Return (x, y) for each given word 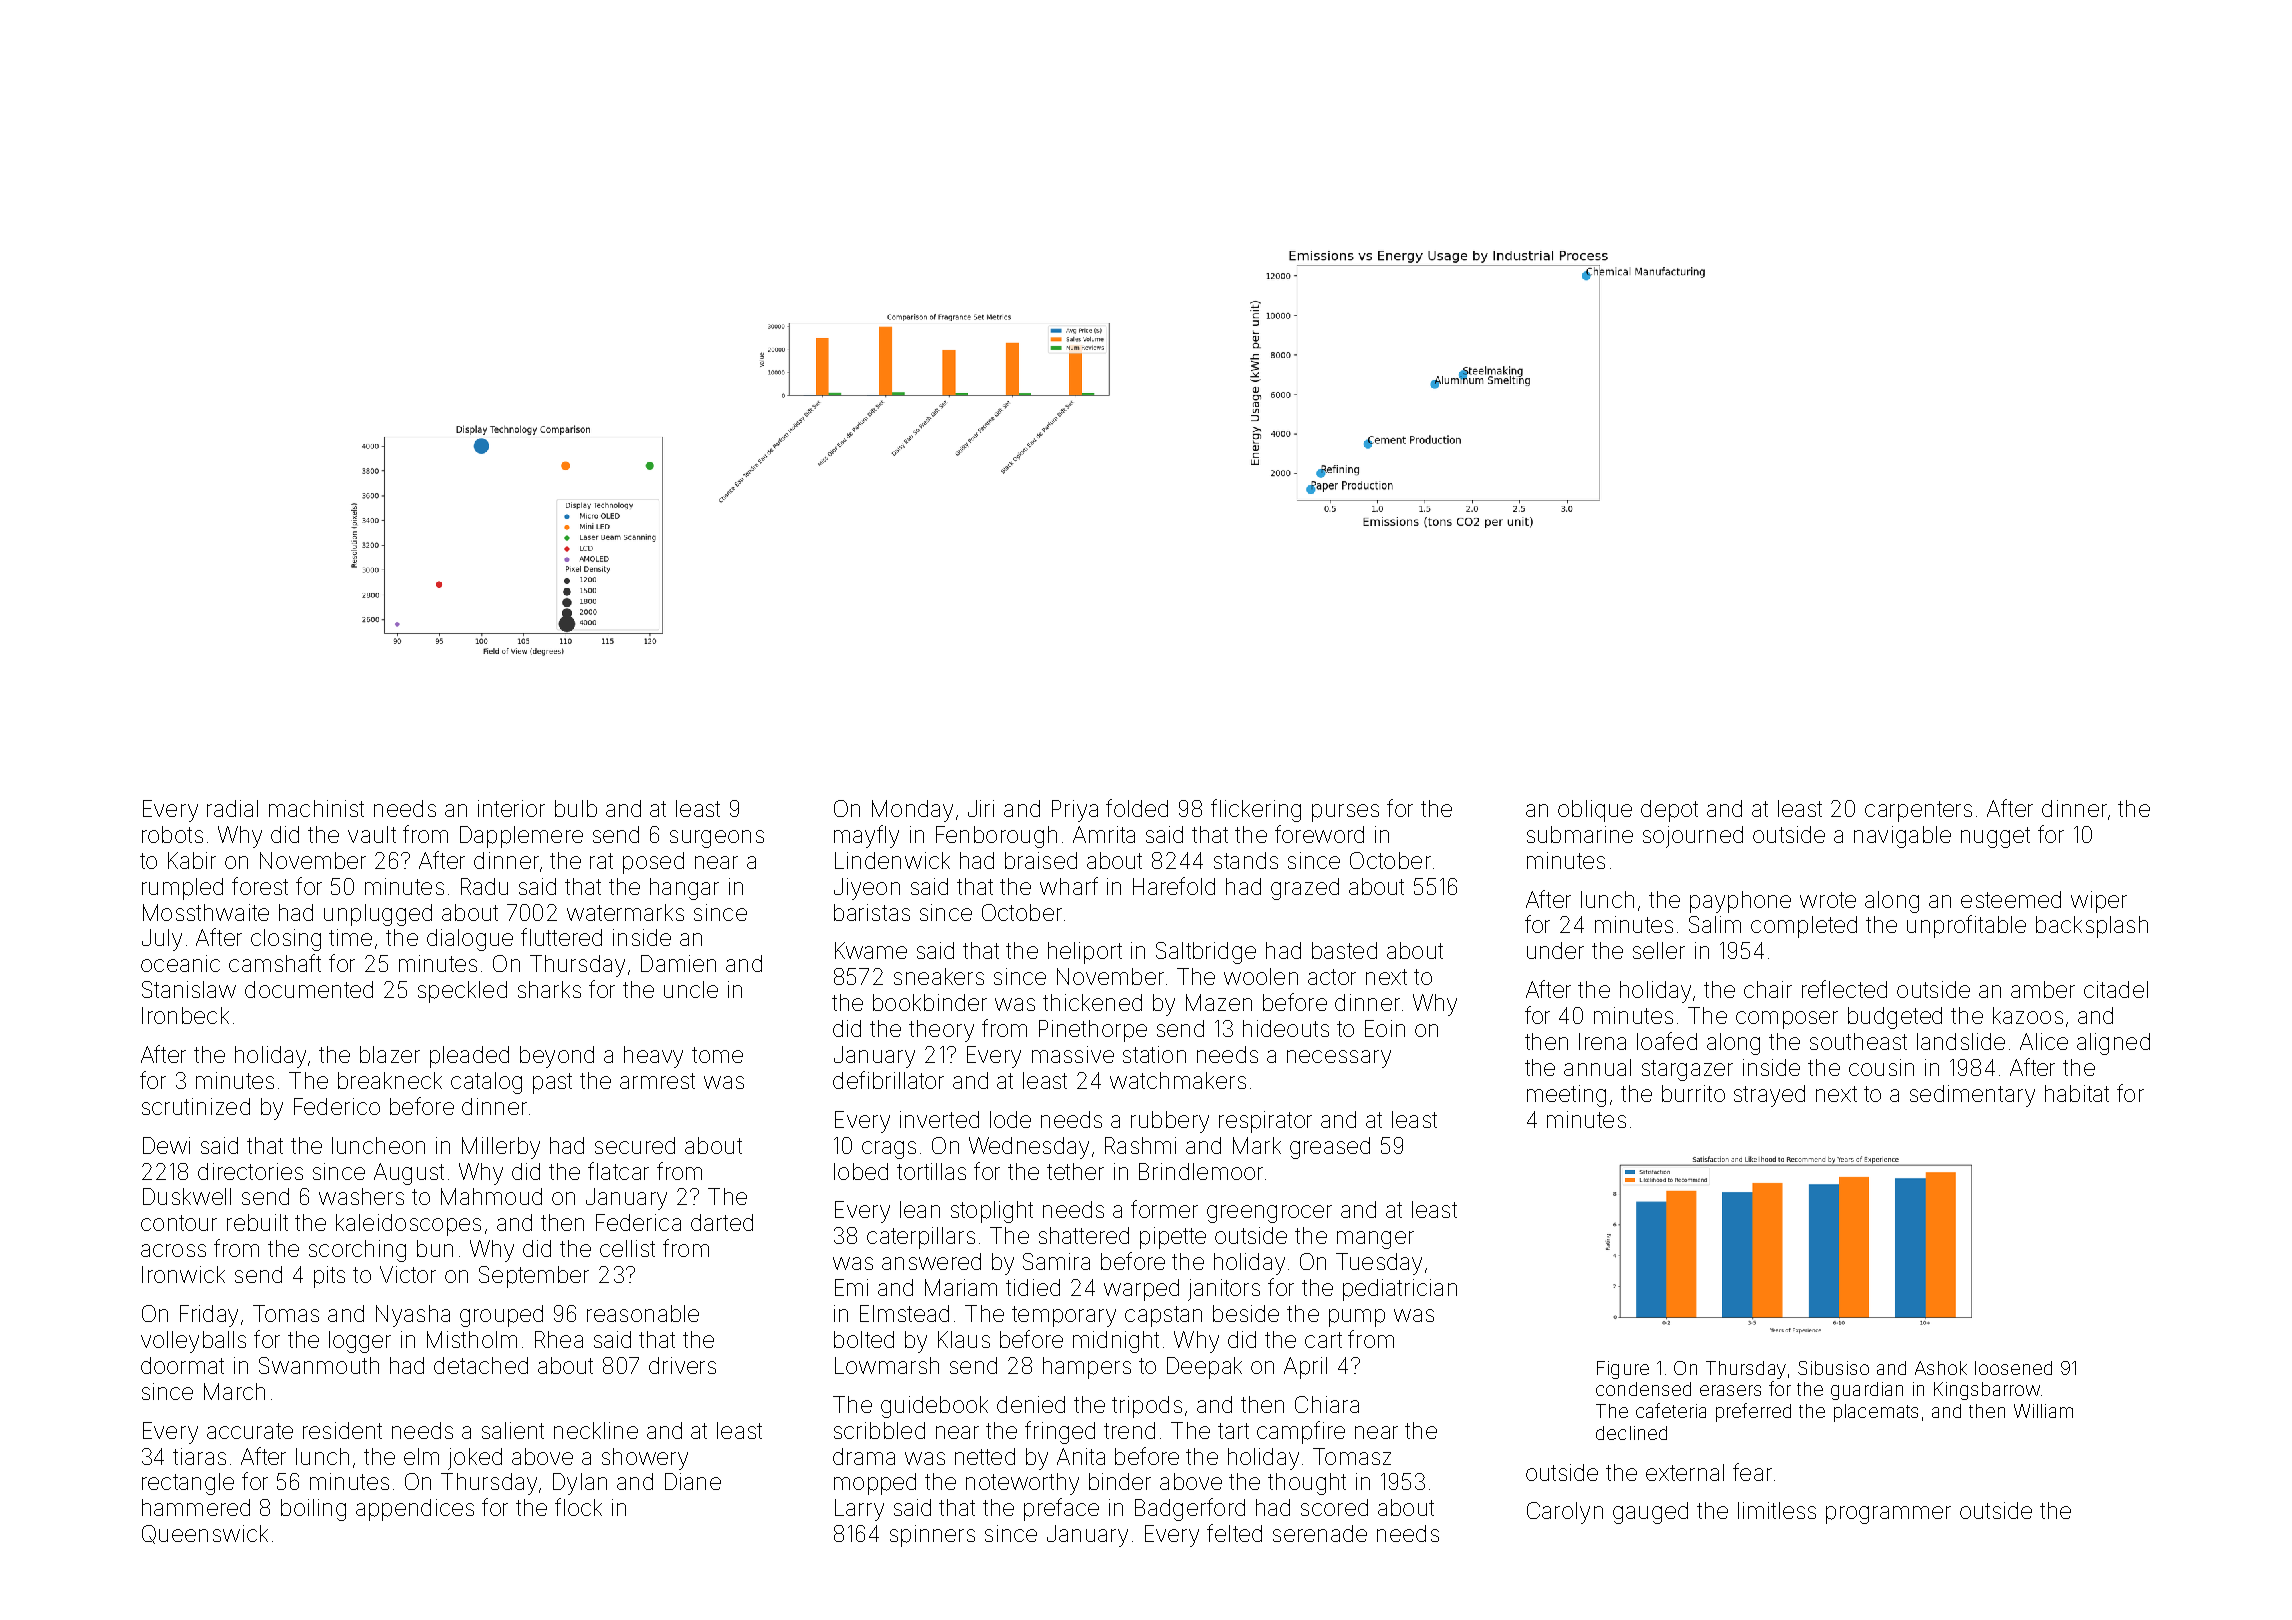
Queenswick (205, 1534)
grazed (1305, 889)
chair (1768, 989)
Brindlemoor (1201, 1171)
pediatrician (1400, 1290)
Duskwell (187, 1196)
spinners (932, 1536)
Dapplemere (521, 837)
